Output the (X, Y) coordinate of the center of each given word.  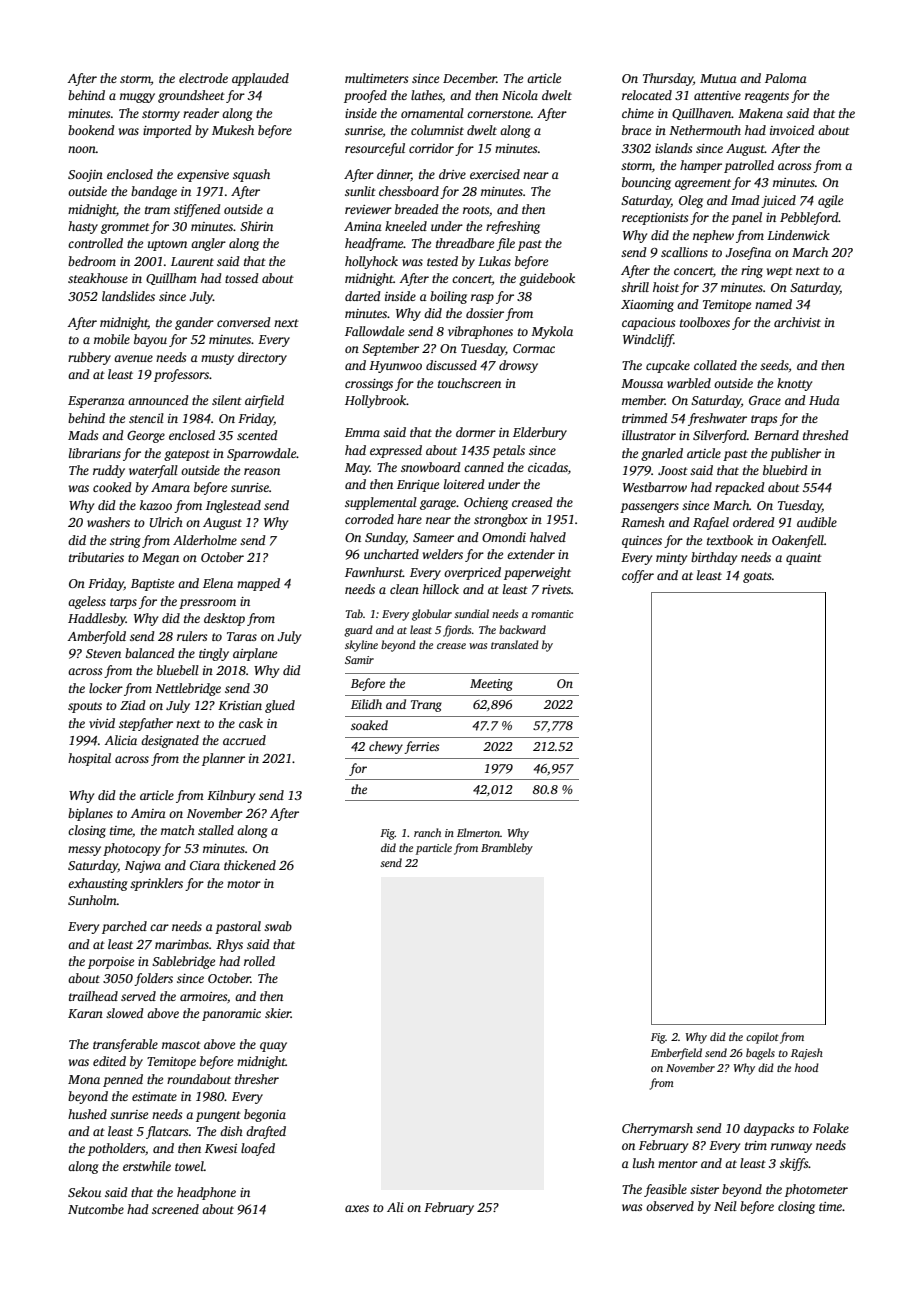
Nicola (520, 95)
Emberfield (676, 1054)
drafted (266, 1132)
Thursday (668, 79)
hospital (89, 759)
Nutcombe (96, 1209)
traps (764, 420)
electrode (203, 78)
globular (432, 615)
